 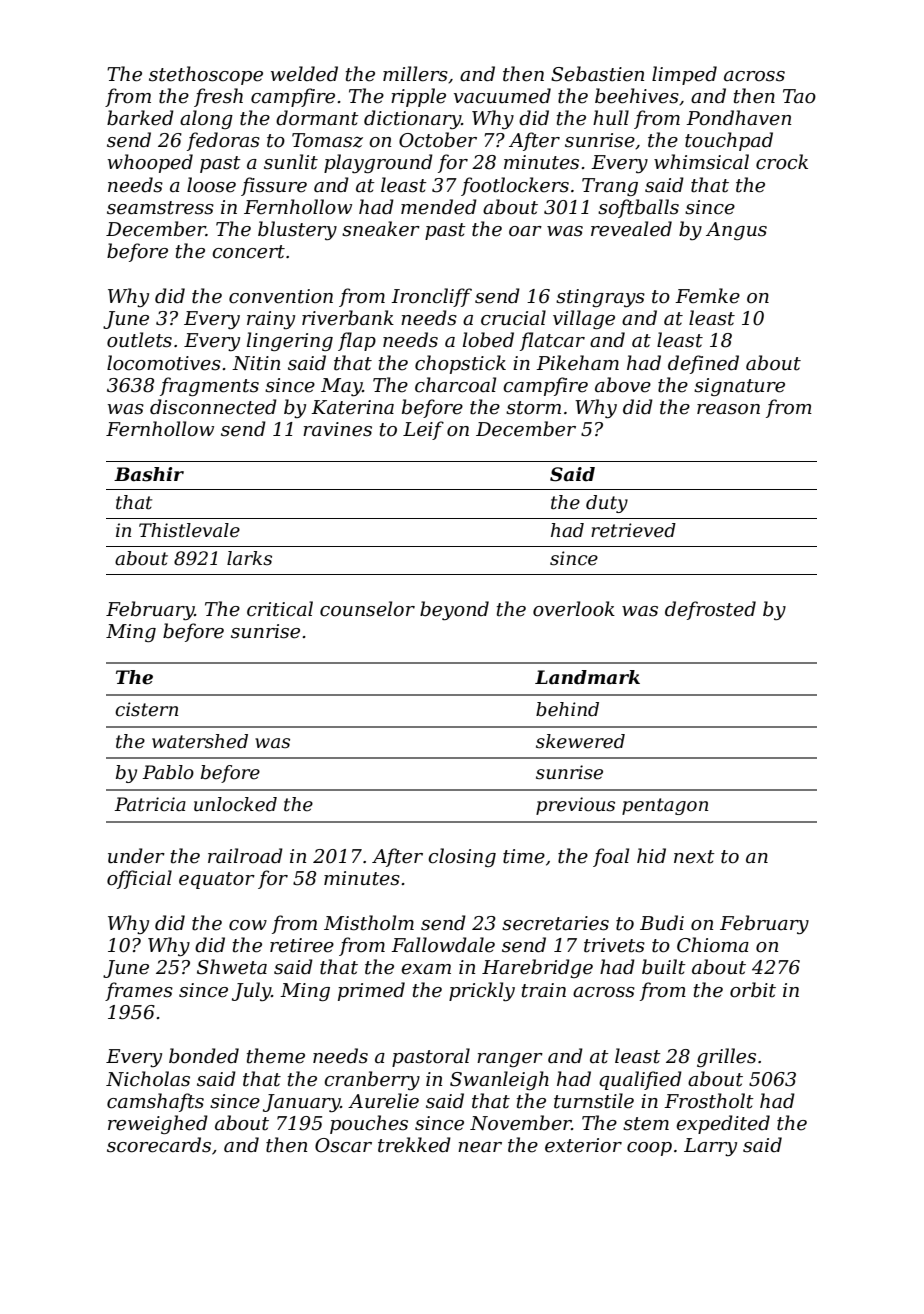 I want to click on next, so click(x=694, y=857).
